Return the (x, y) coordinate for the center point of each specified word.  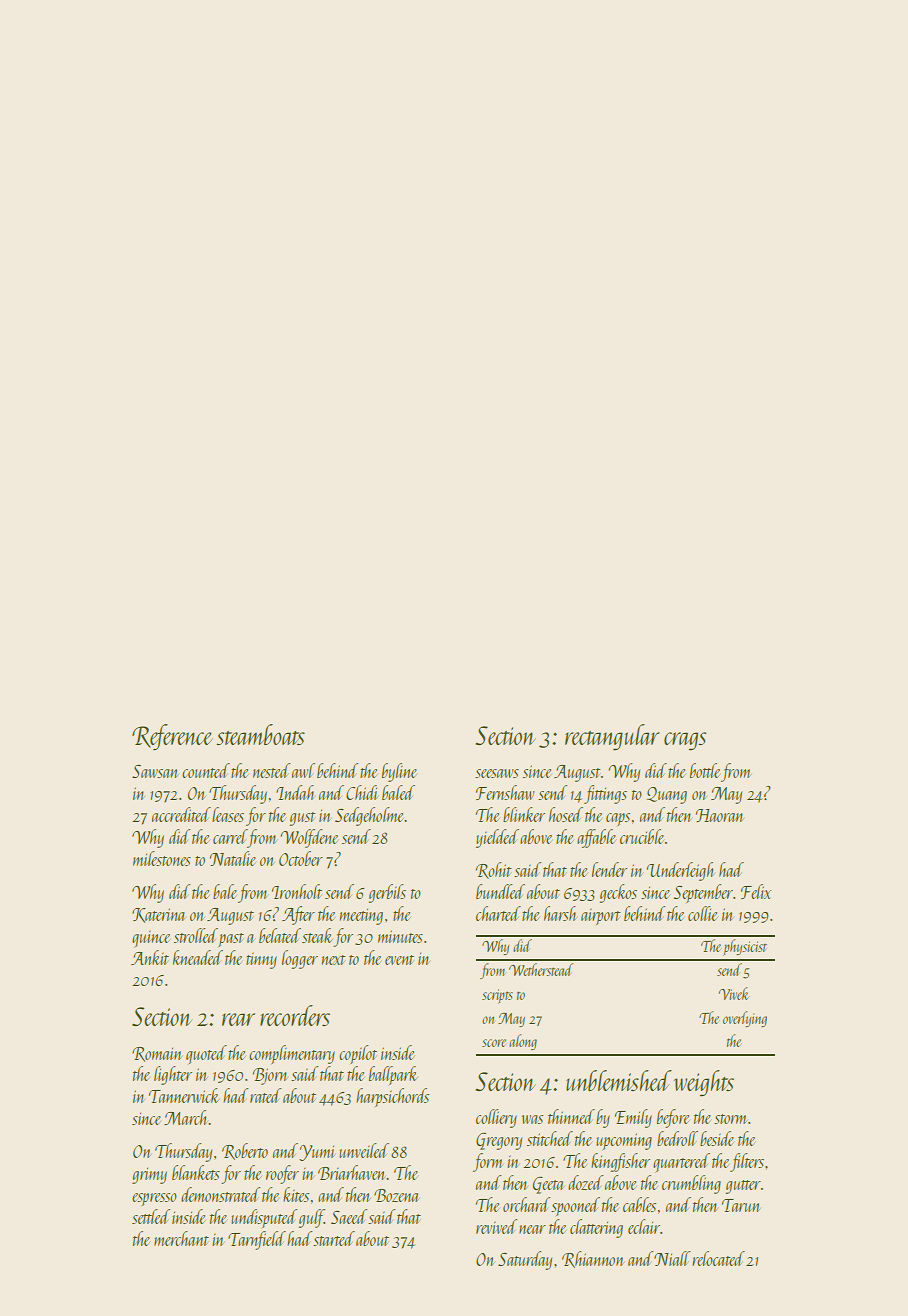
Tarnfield (257, 1240)
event (399, 960)
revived (497, 1226)
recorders (295, 1015)
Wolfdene (309, 838)
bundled (500, 891)
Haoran (720, 815)
